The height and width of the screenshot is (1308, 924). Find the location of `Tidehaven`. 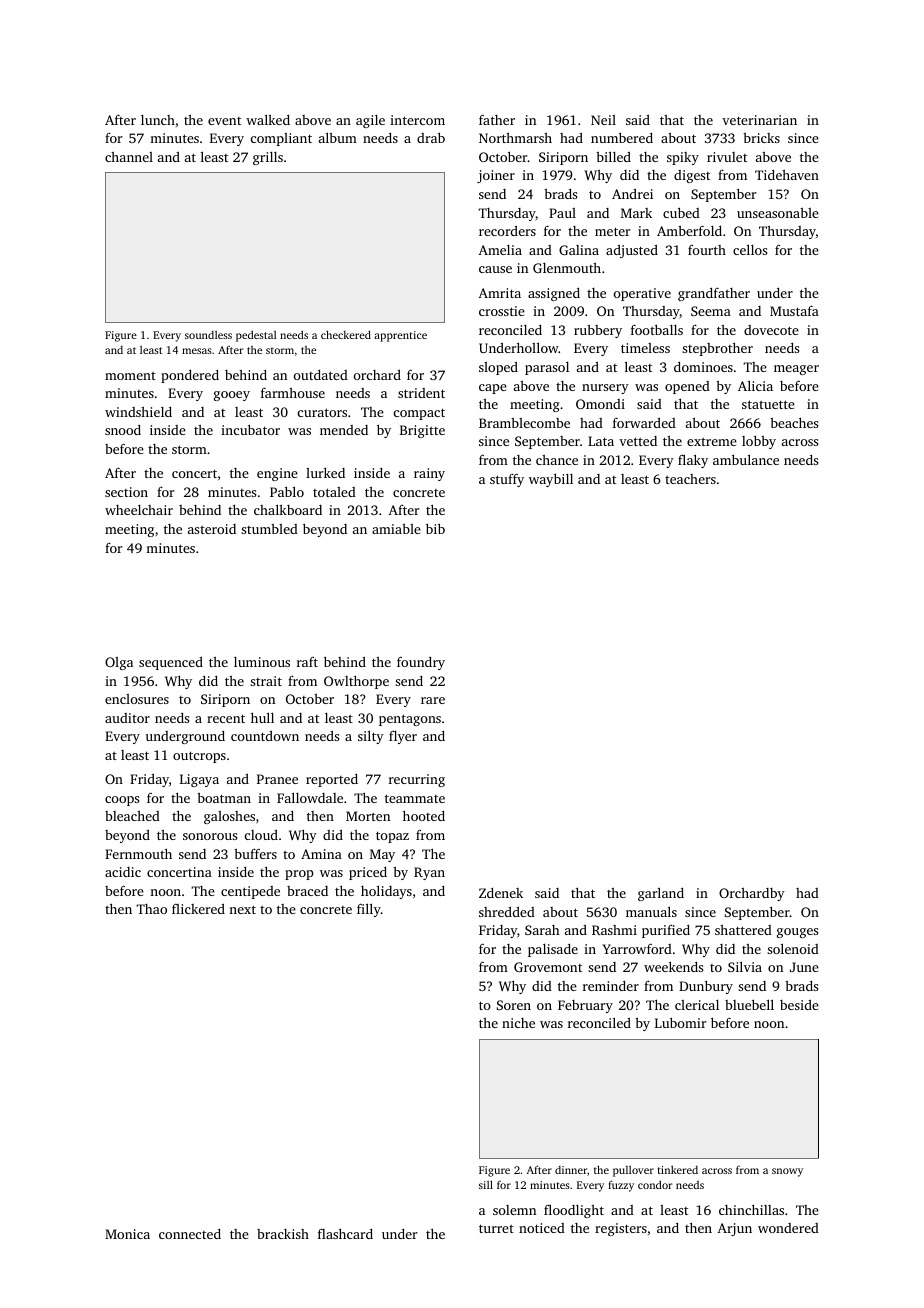

Tidehaven is located at coordinates (787, 175).
